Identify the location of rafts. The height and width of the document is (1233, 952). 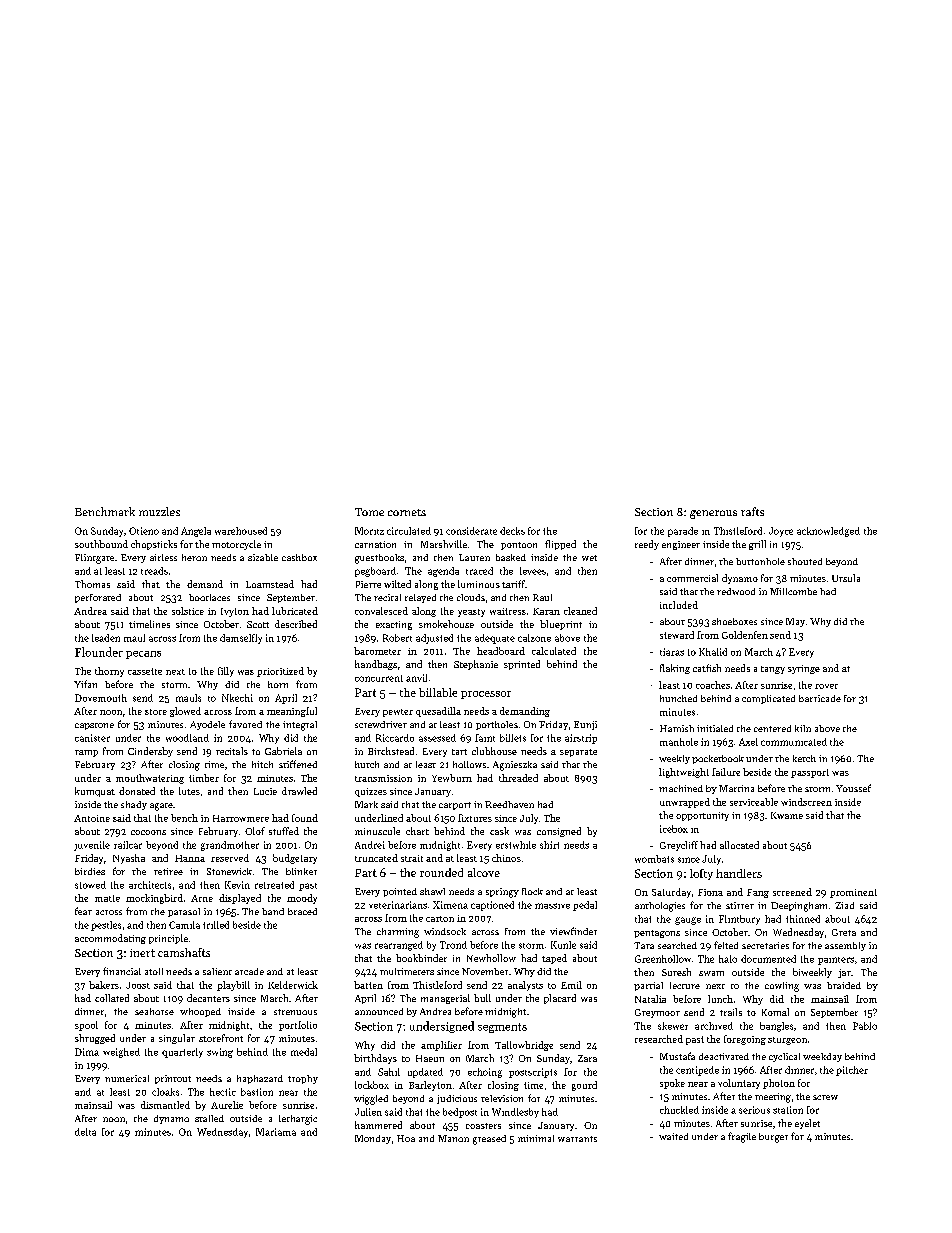
(752, 511).
